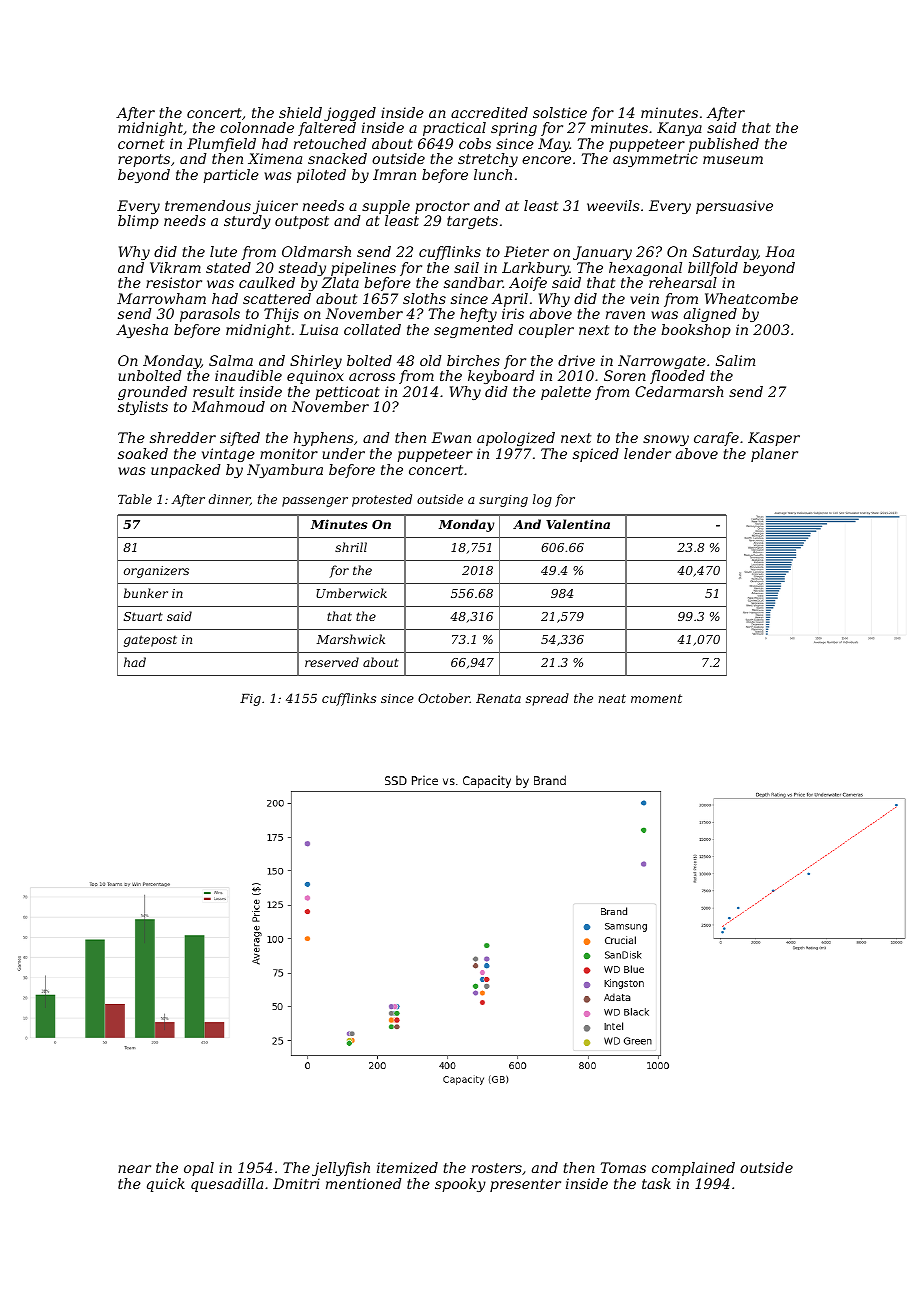 The height and width of the screenshot is (1308, 924). Describe the element at coordinates (612, 698) in the screenshot. I see `neat` at that location.
